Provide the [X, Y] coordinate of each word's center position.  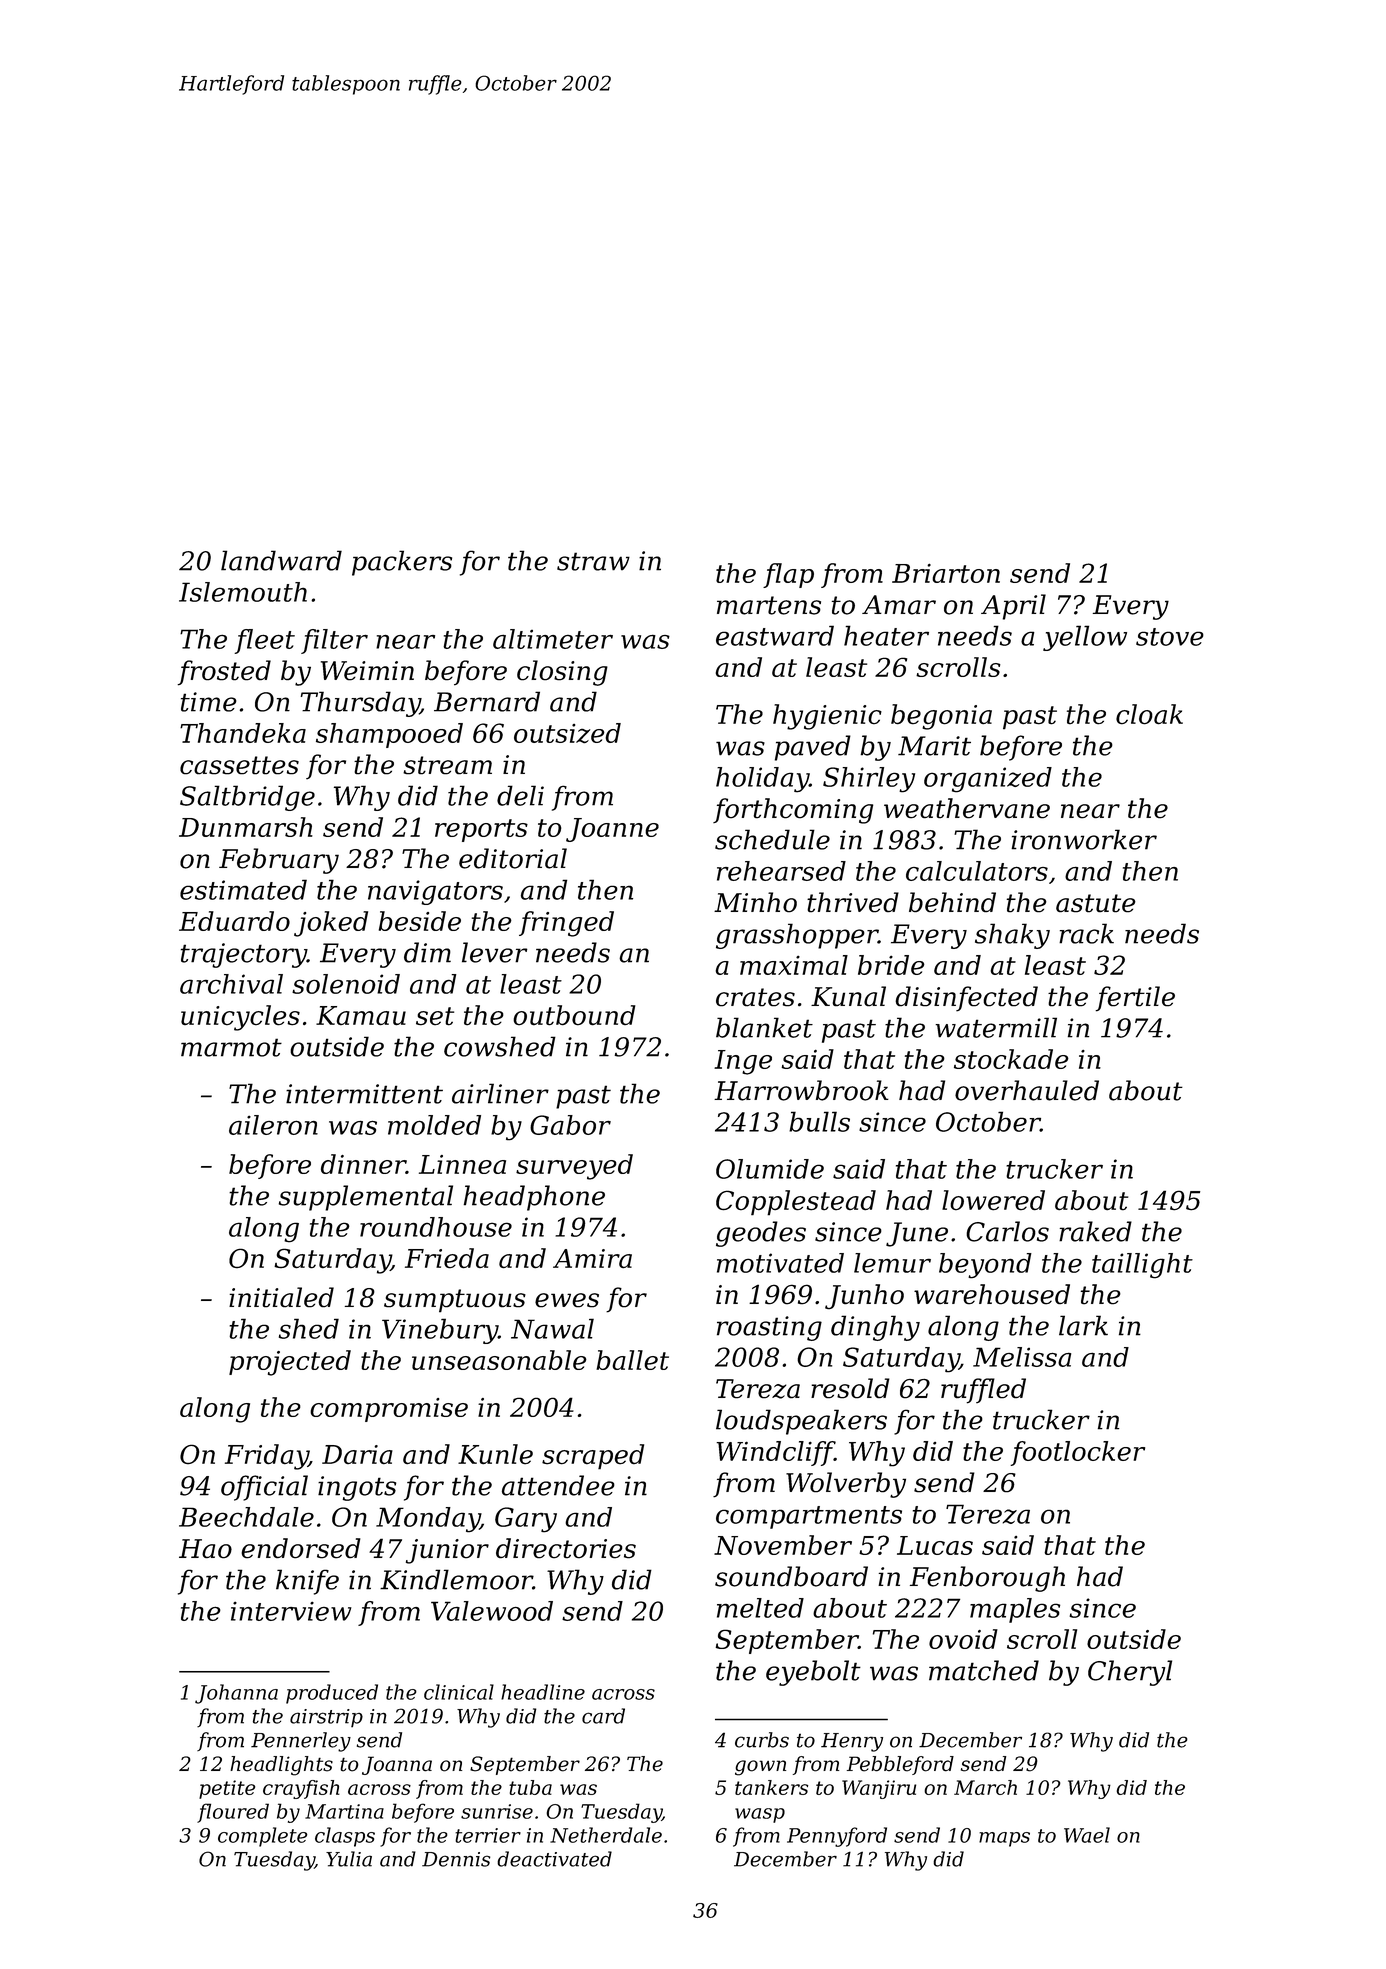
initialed [281, 1297]
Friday [266, 1457]
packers [402, 563]
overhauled [1027, 1090]
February [279, 861]
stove [1170, 637]
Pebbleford [900, 1765]
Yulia [349, 1859]
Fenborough [987, 1579]
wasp [760, 1815]
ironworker [1084, 839]
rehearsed [781, 871]
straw [593, 561]
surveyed [574, 1167]
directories [566, 1548]
